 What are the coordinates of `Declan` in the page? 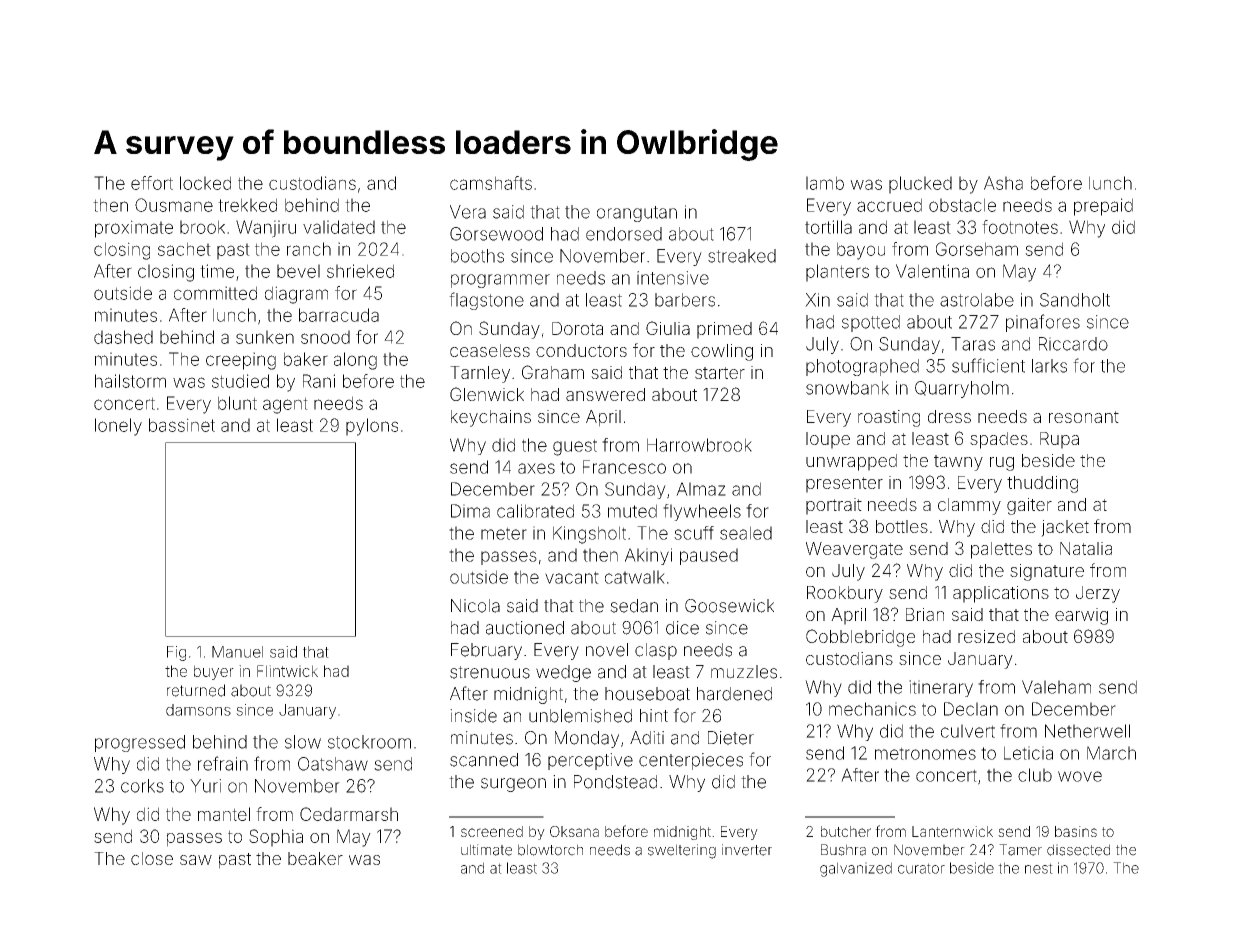 It's located at (971, 709).
